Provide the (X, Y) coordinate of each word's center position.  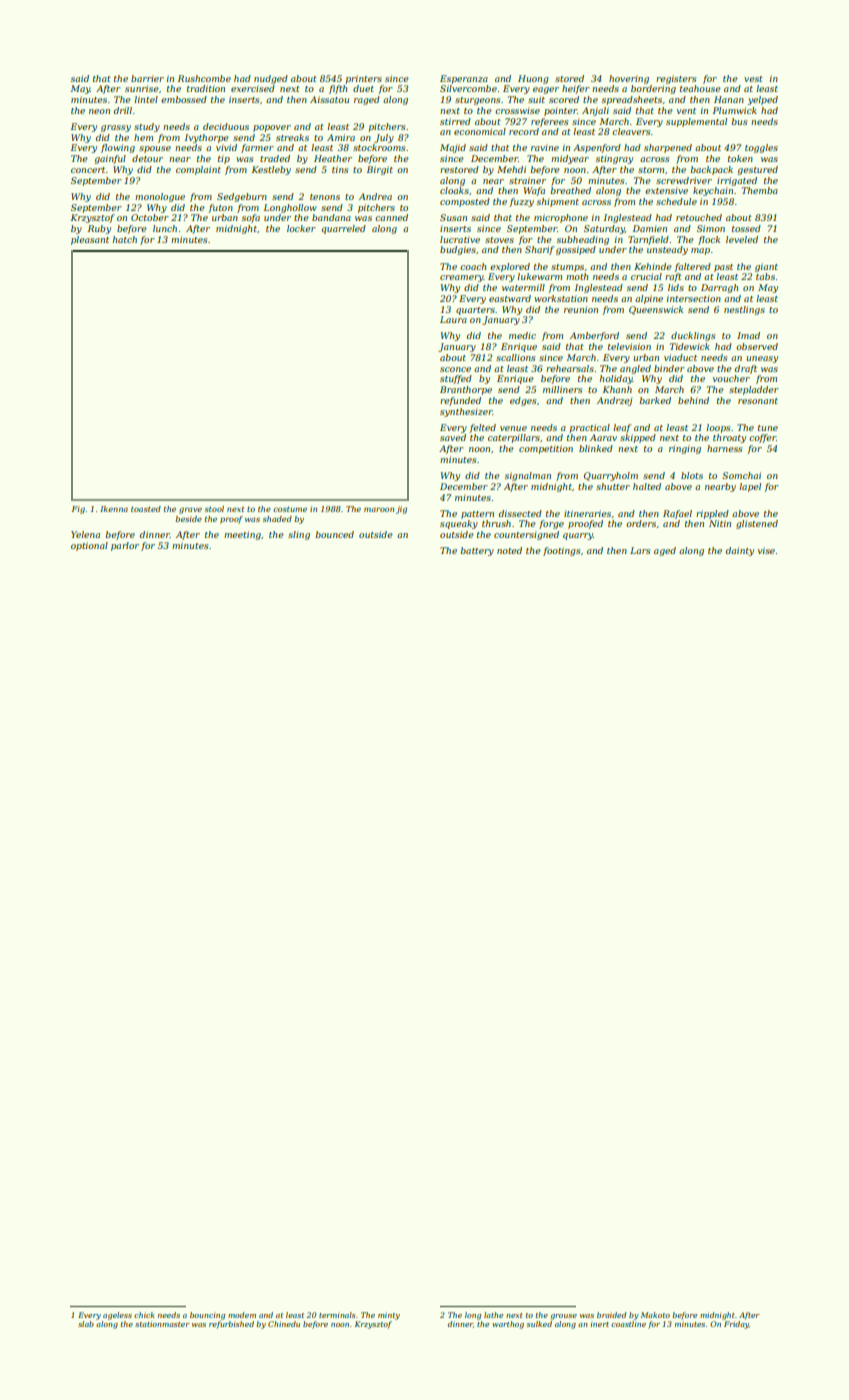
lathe (493, 1315)
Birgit (380, 170)
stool (214, 509)
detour (147, 158)
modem (242, 1315)
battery (477, 551)
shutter (613, 486)
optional (89, 546)
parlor (125, 546)
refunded (460, 401)
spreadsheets (632, 100)
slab (86, 1324)
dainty (740, 551)
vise (766, 550)
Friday (736, 1325)
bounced (334, 534)
